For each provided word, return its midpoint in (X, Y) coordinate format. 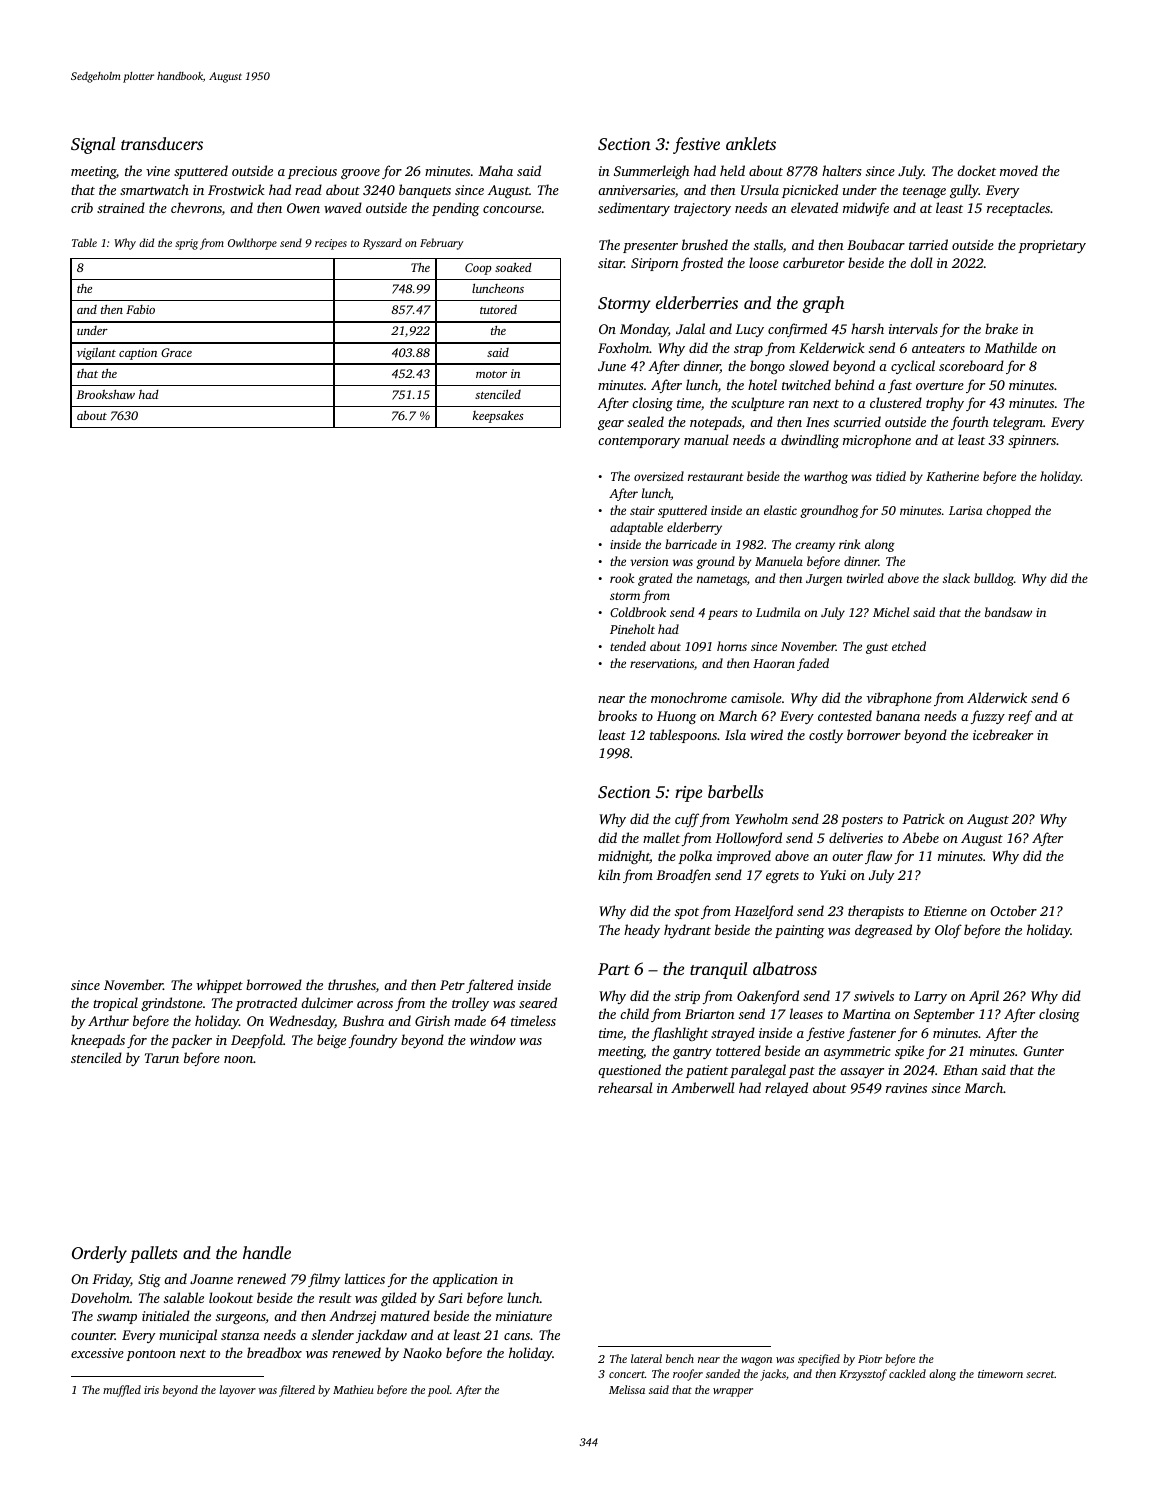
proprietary (1052, 246)
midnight (624, 857)
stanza (240, 1336)
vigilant (96, 353)
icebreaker (1003, 734)
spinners (1032, 441)
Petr (452, 985)
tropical (115, 1004)
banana (898, 715)
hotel (762, 384)
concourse (512, 209)
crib (82, 207)
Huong (676, 717)
